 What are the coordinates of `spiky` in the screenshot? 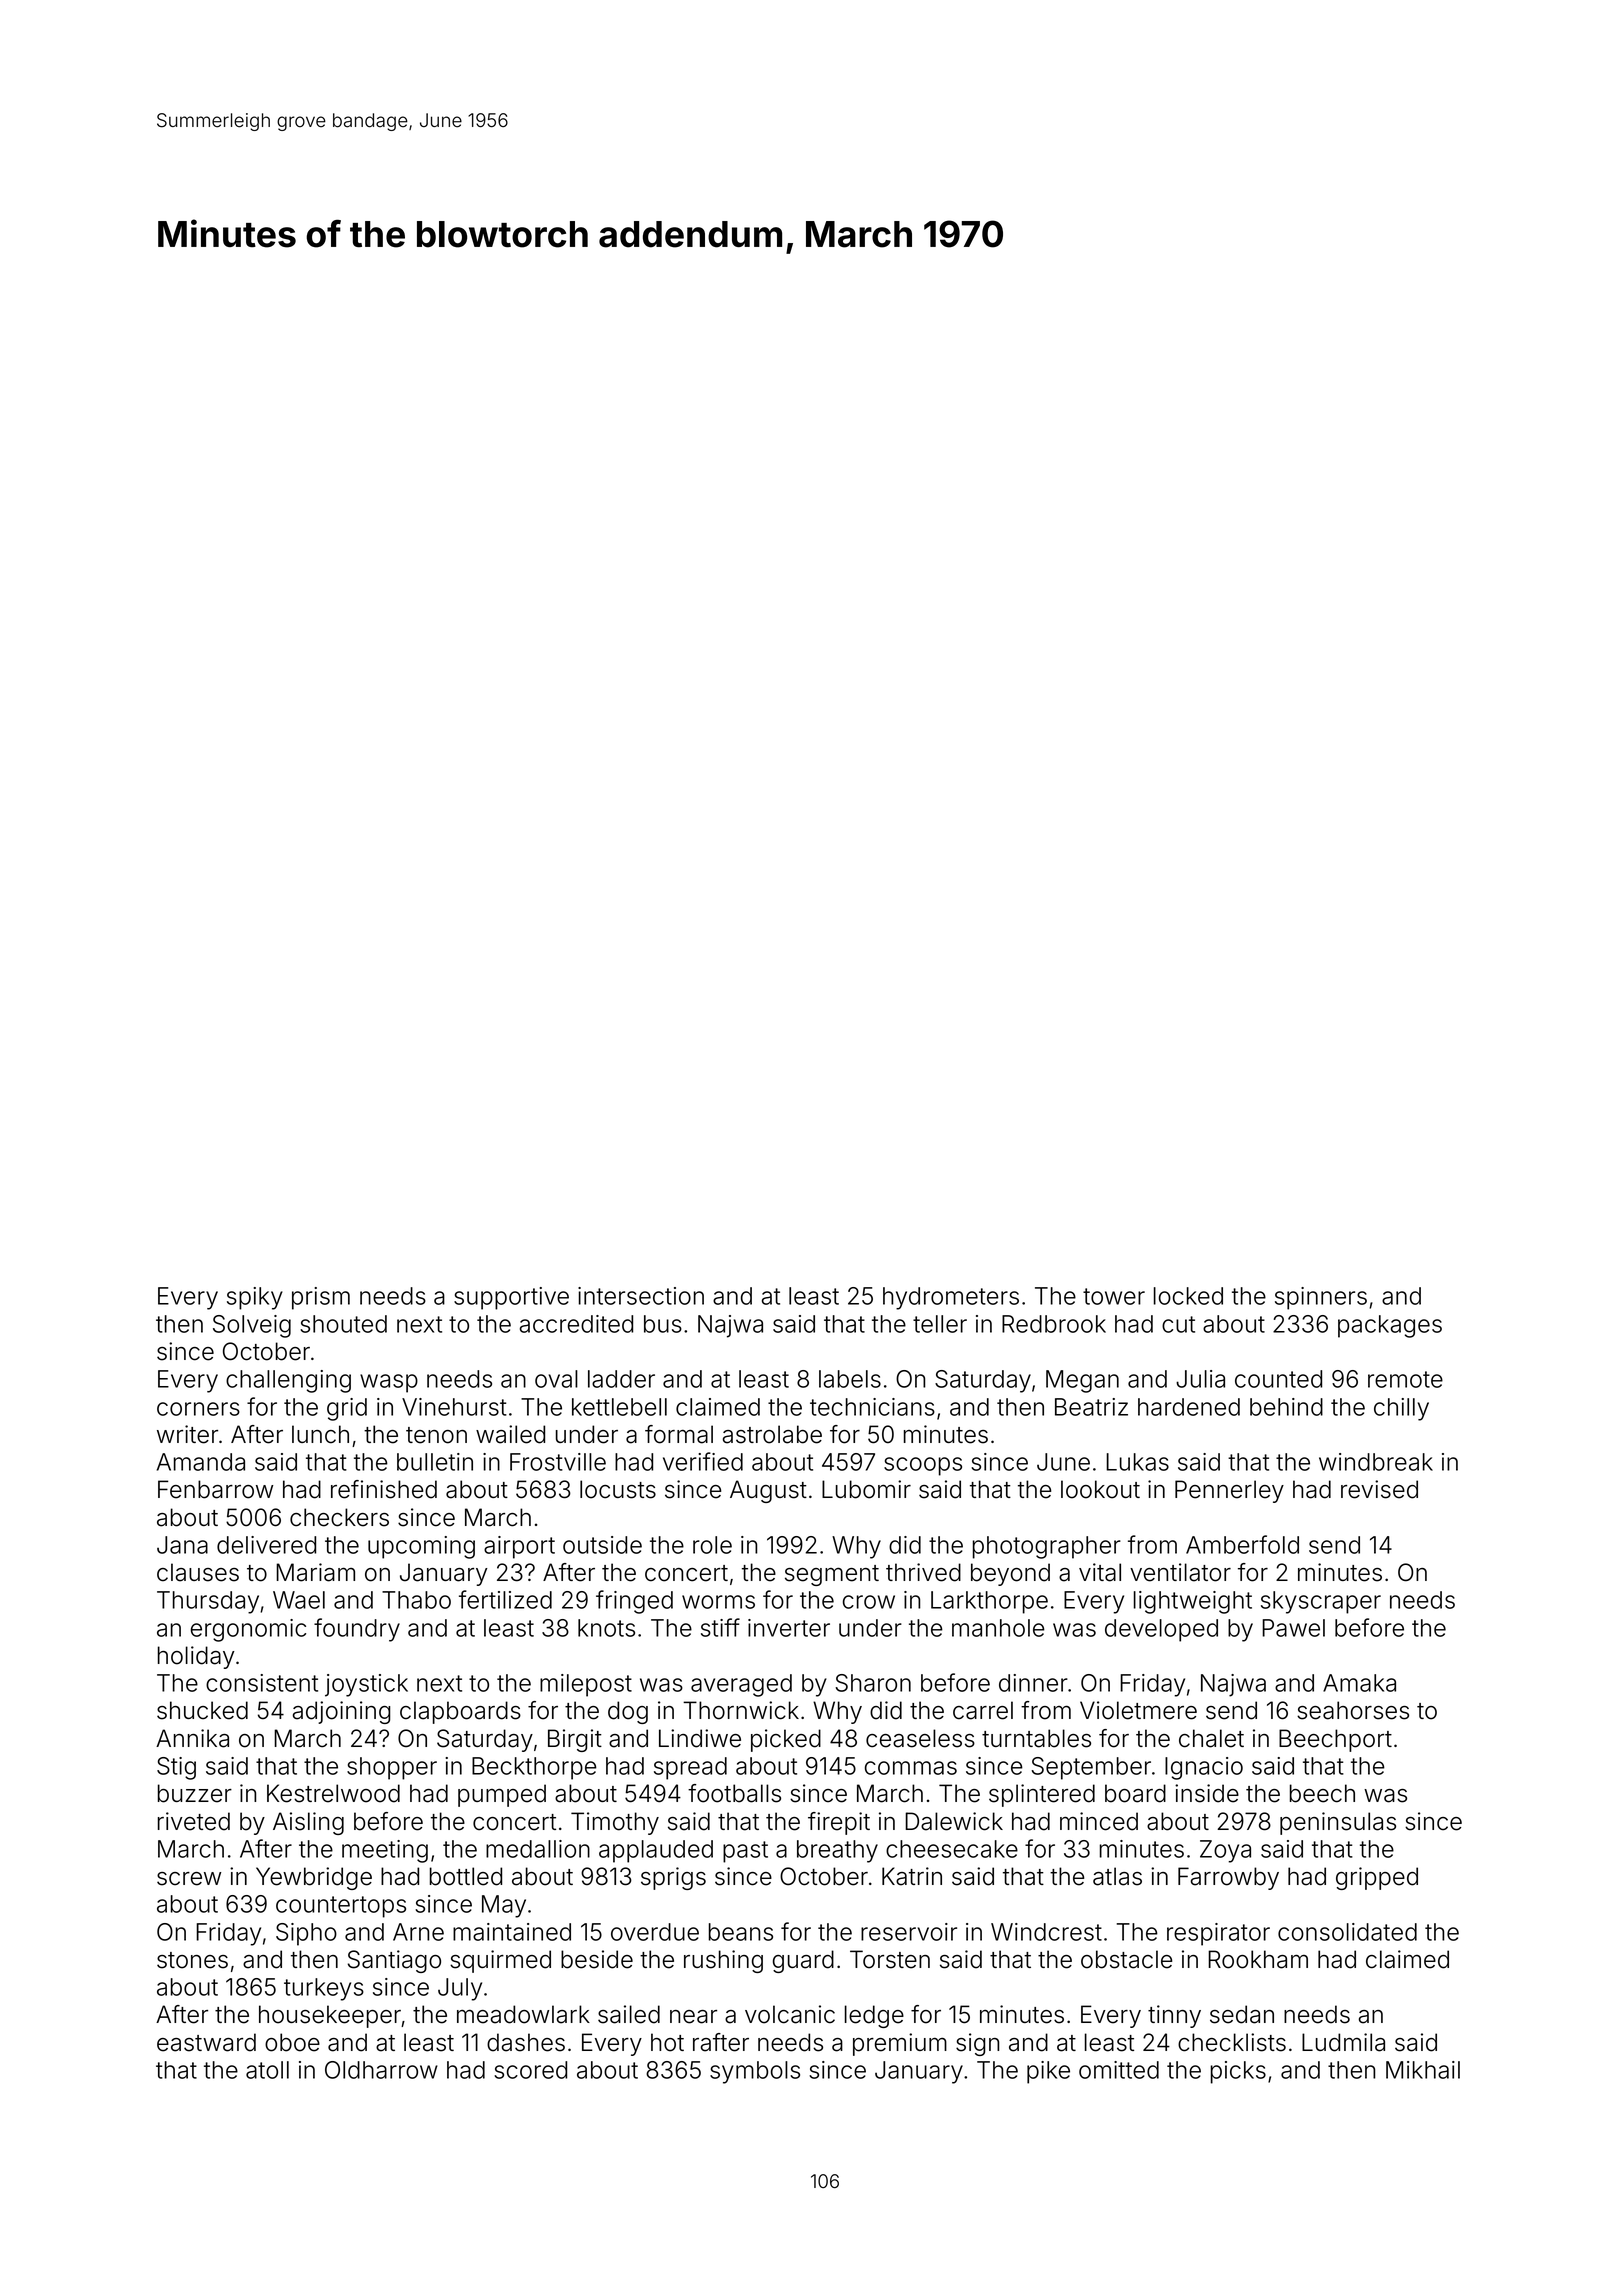 It's located at (255, 1298).
